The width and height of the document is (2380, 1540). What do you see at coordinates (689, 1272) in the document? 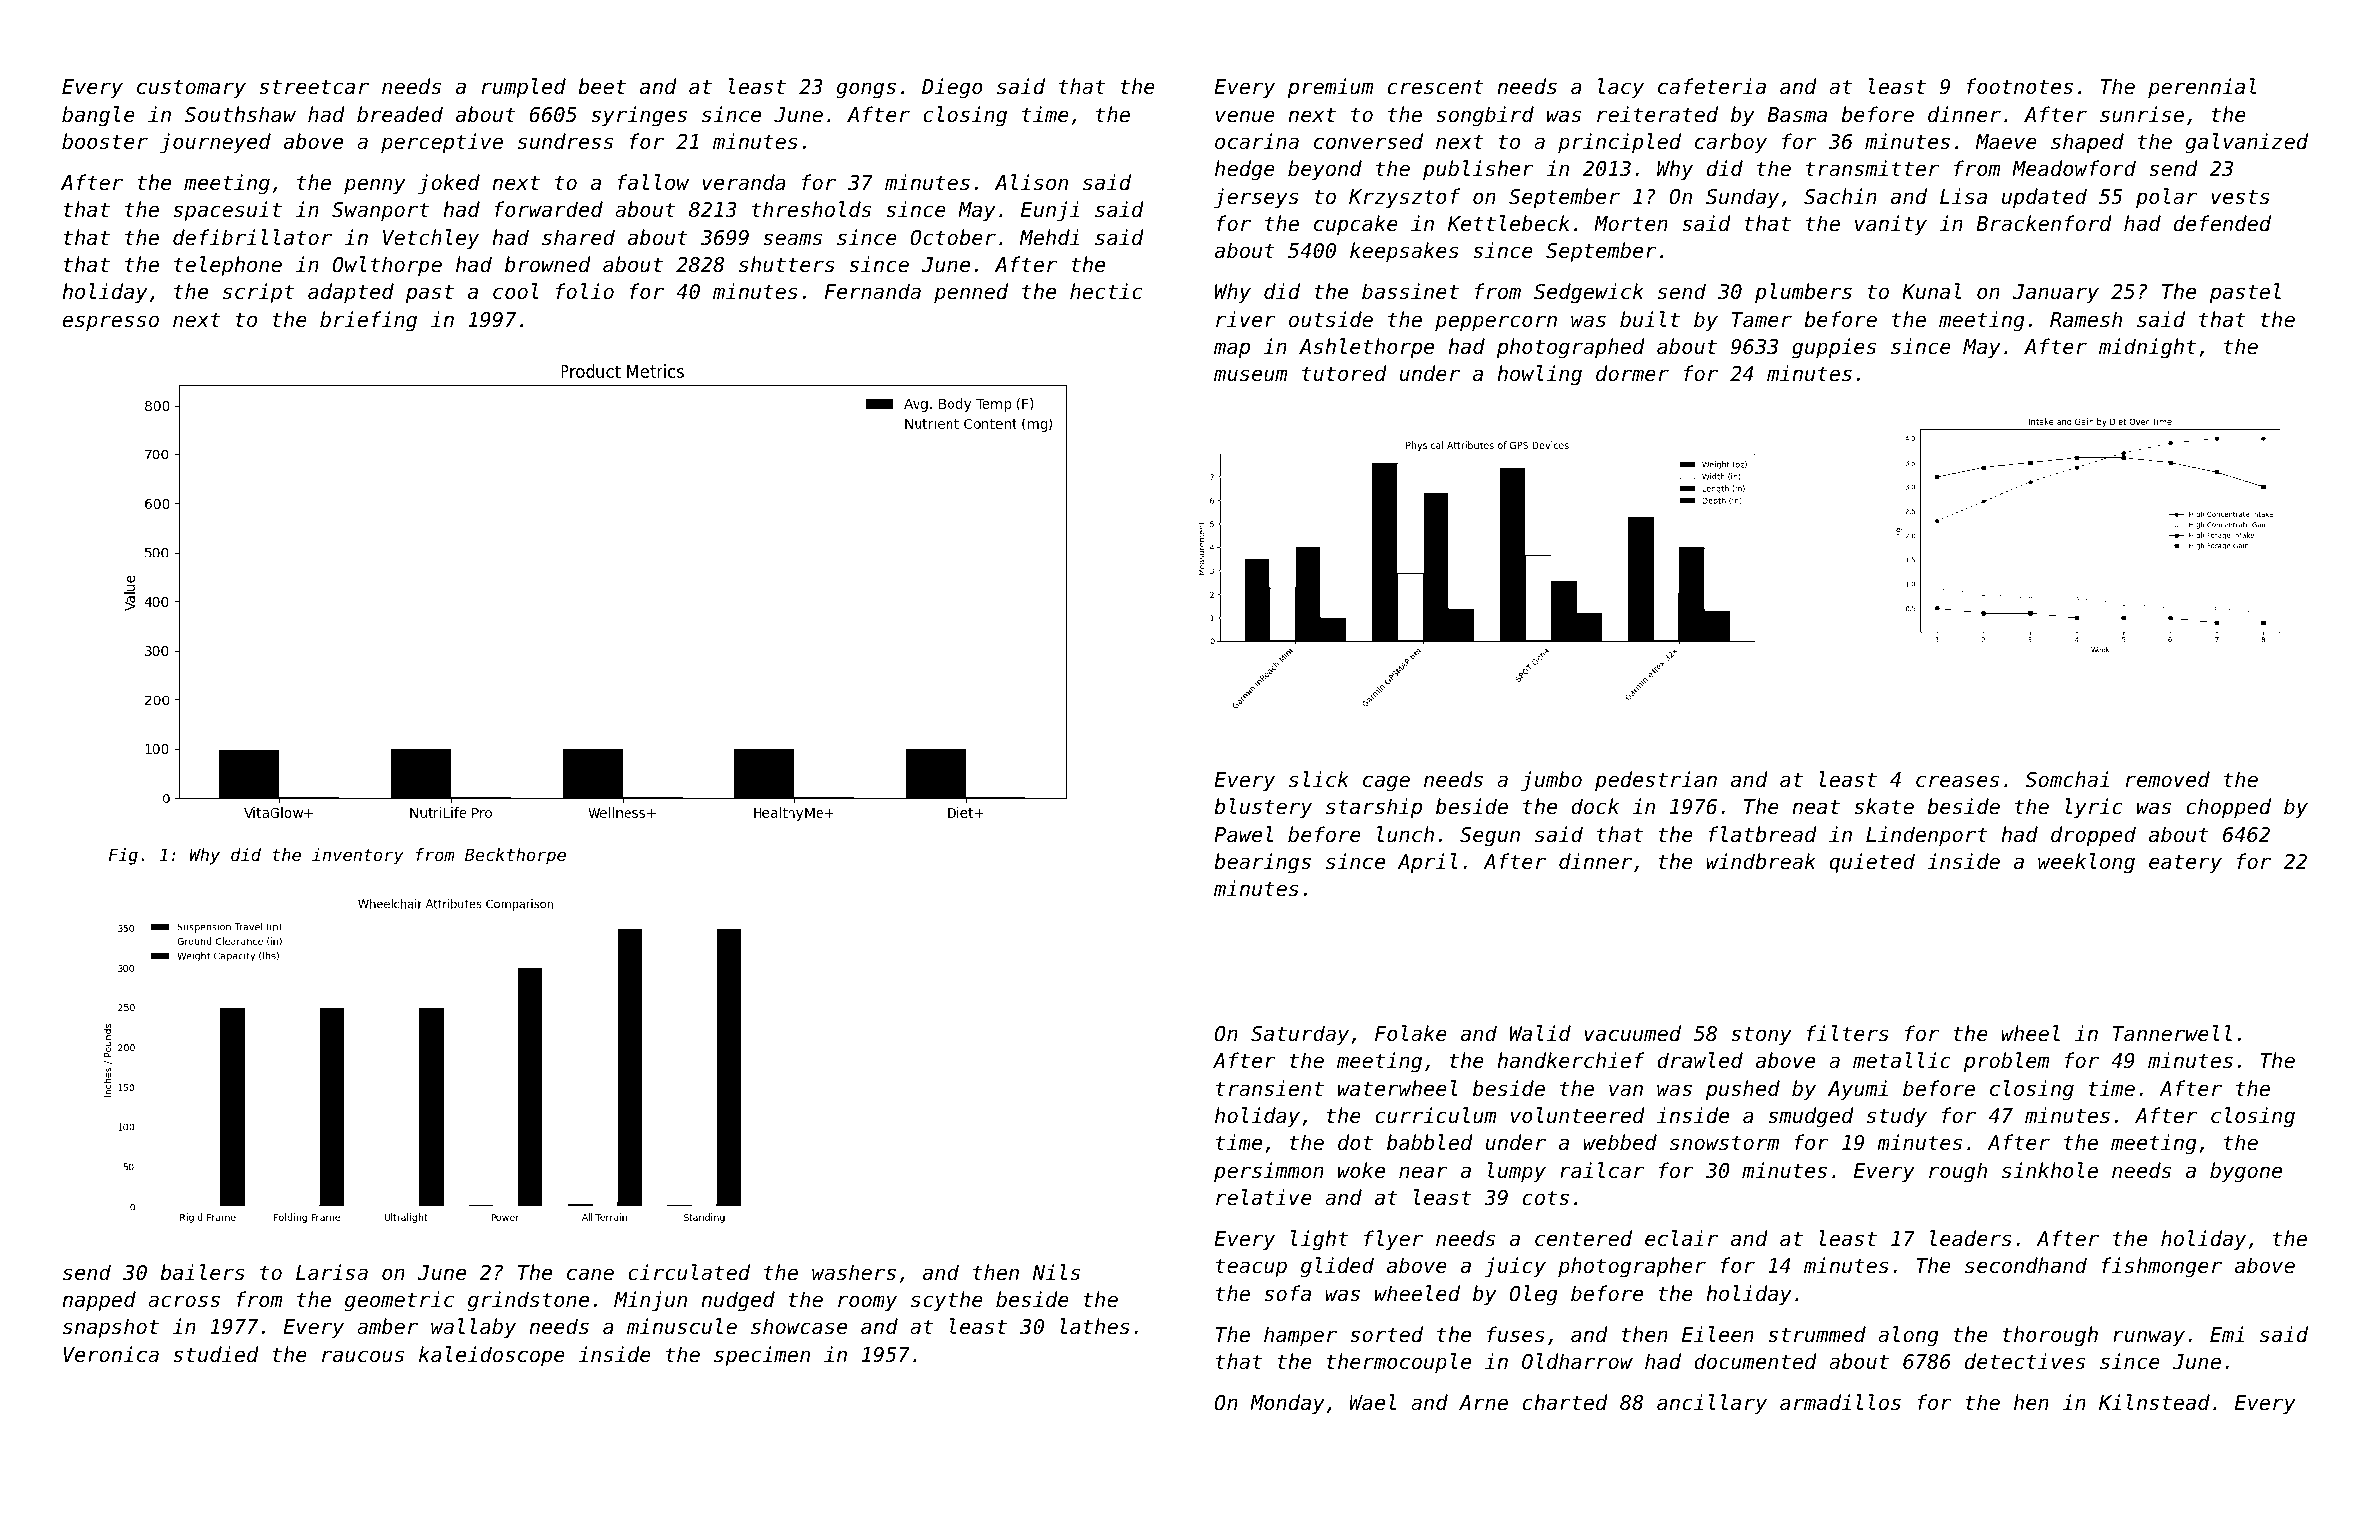
I see `circulated` at bounding box center [689, 1272].
